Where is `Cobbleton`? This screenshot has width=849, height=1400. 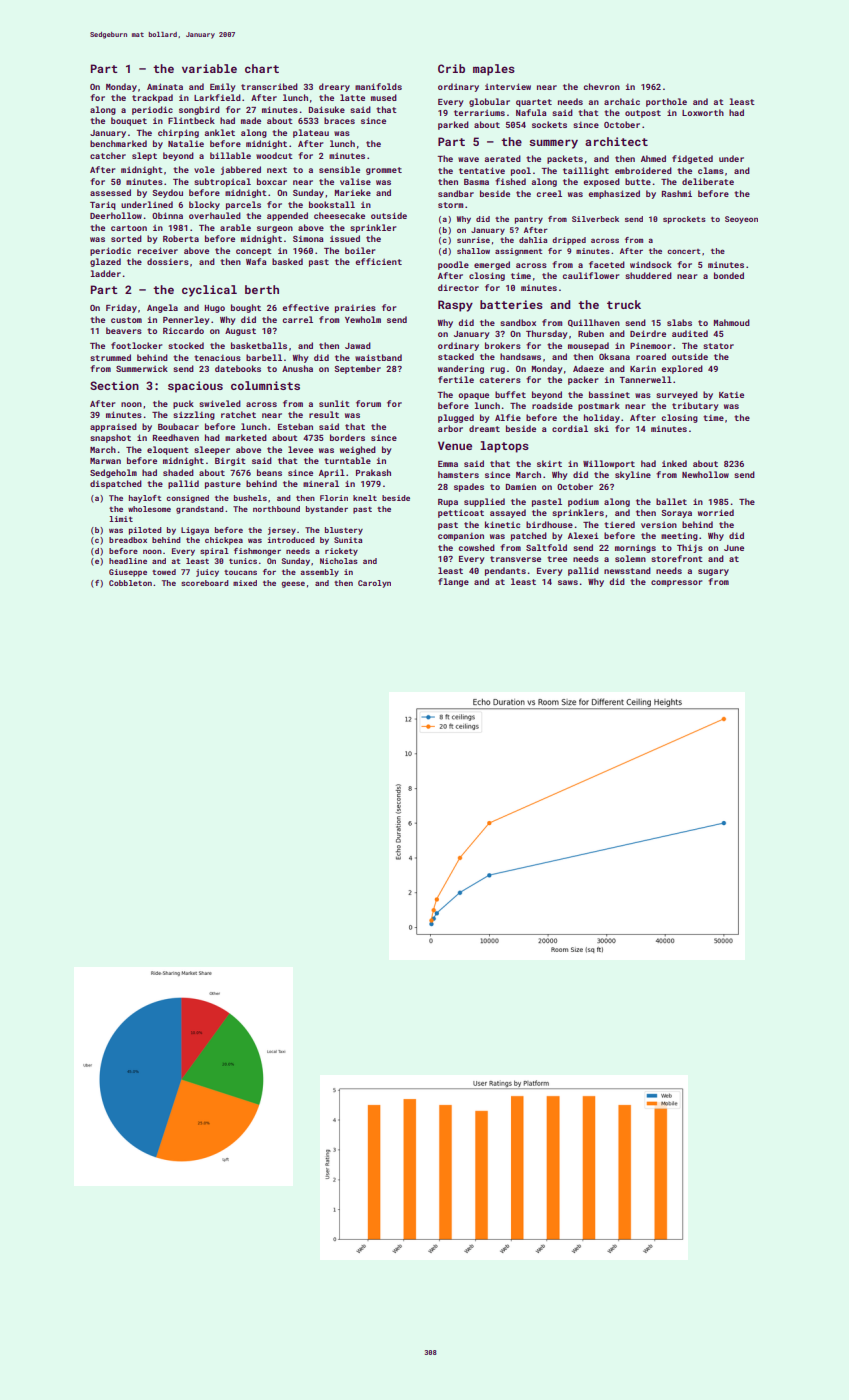 Cobbleton is located at coordinates (130, 583).
